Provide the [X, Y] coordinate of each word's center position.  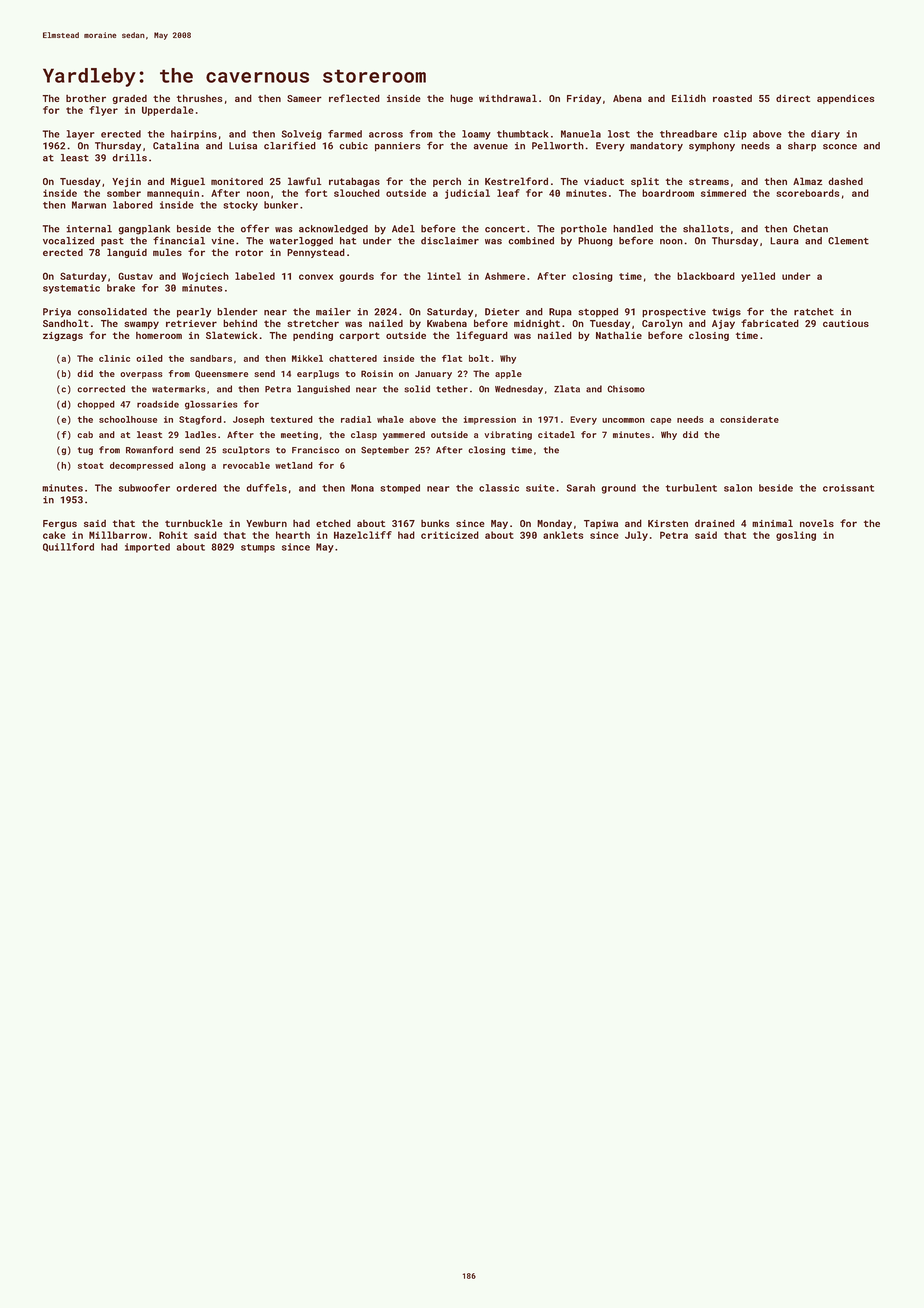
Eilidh [689, 98]
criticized [450, 535]
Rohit [173, 535]
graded [129, 99]
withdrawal [508, 98]
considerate [749, 419]
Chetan [810, 229]
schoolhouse [128, 419]
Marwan [89, 205]
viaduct [604, 181]
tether [452, 389]
